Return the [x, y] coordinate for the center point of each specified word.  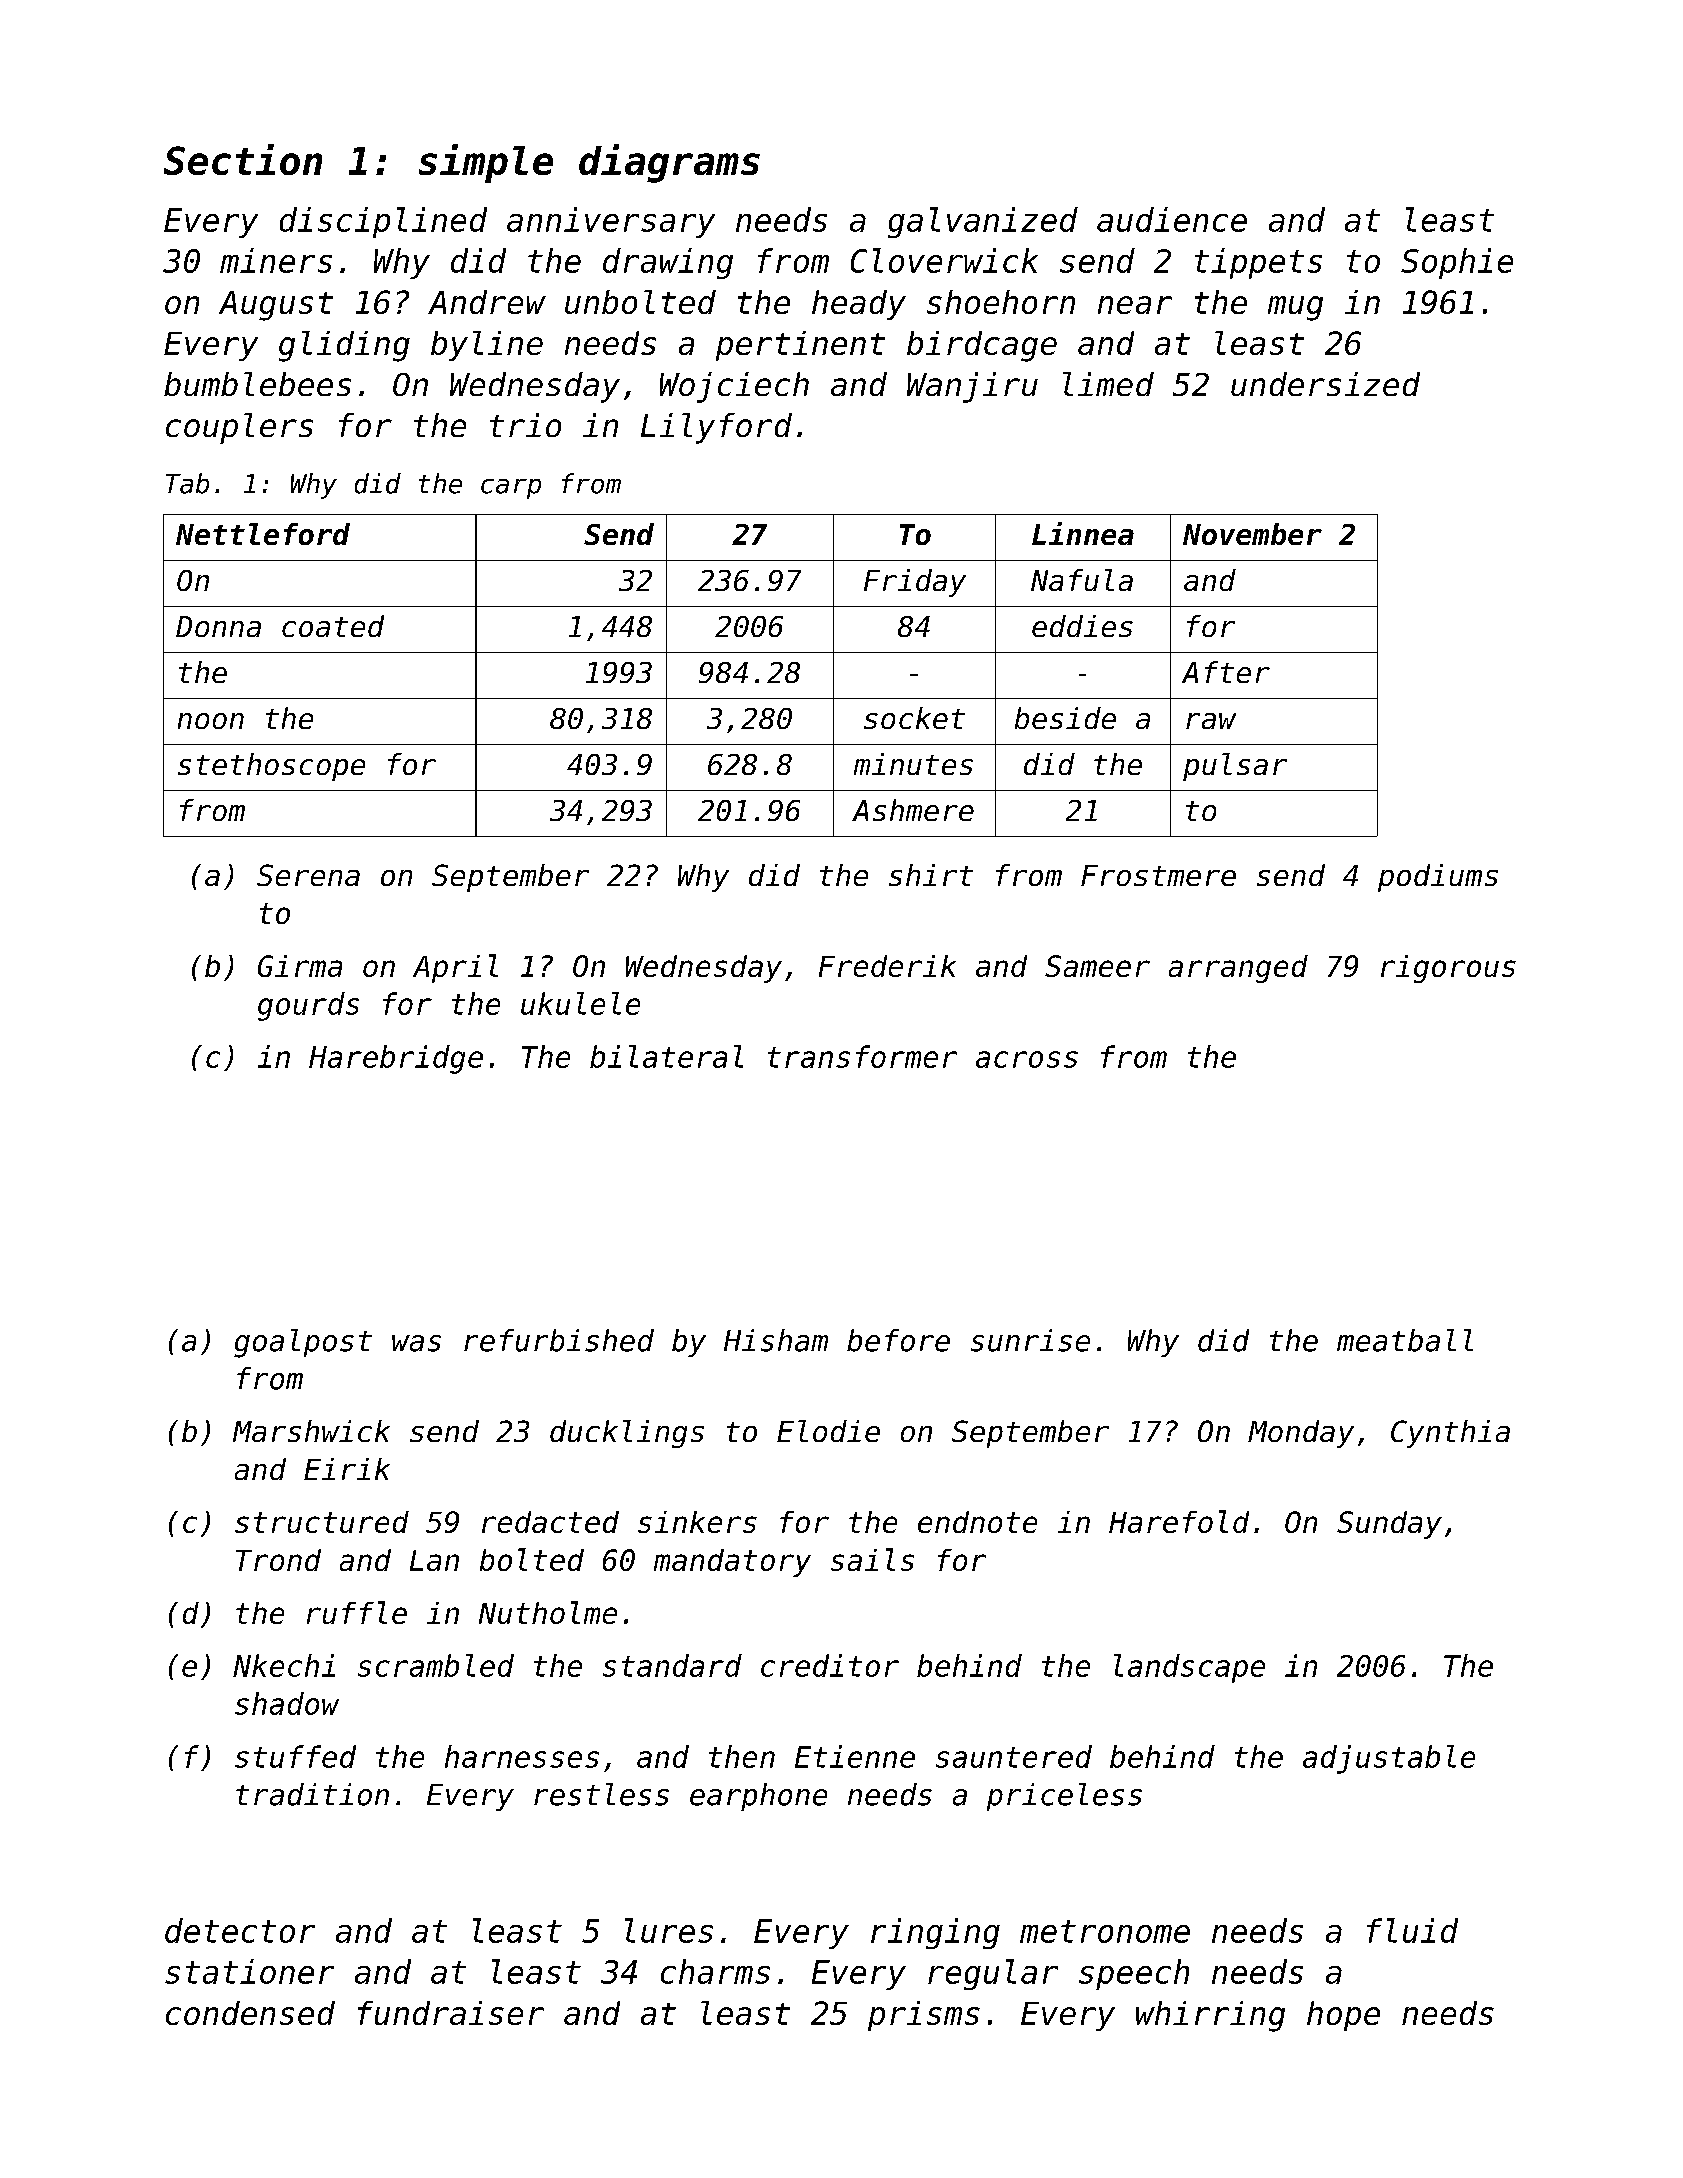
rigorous [1448, 969]
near [1135, 305]
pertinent [800, 346]
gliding [344, 346]
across [1027, 1059]
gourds [308, 1006]
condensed [250, 2013]
